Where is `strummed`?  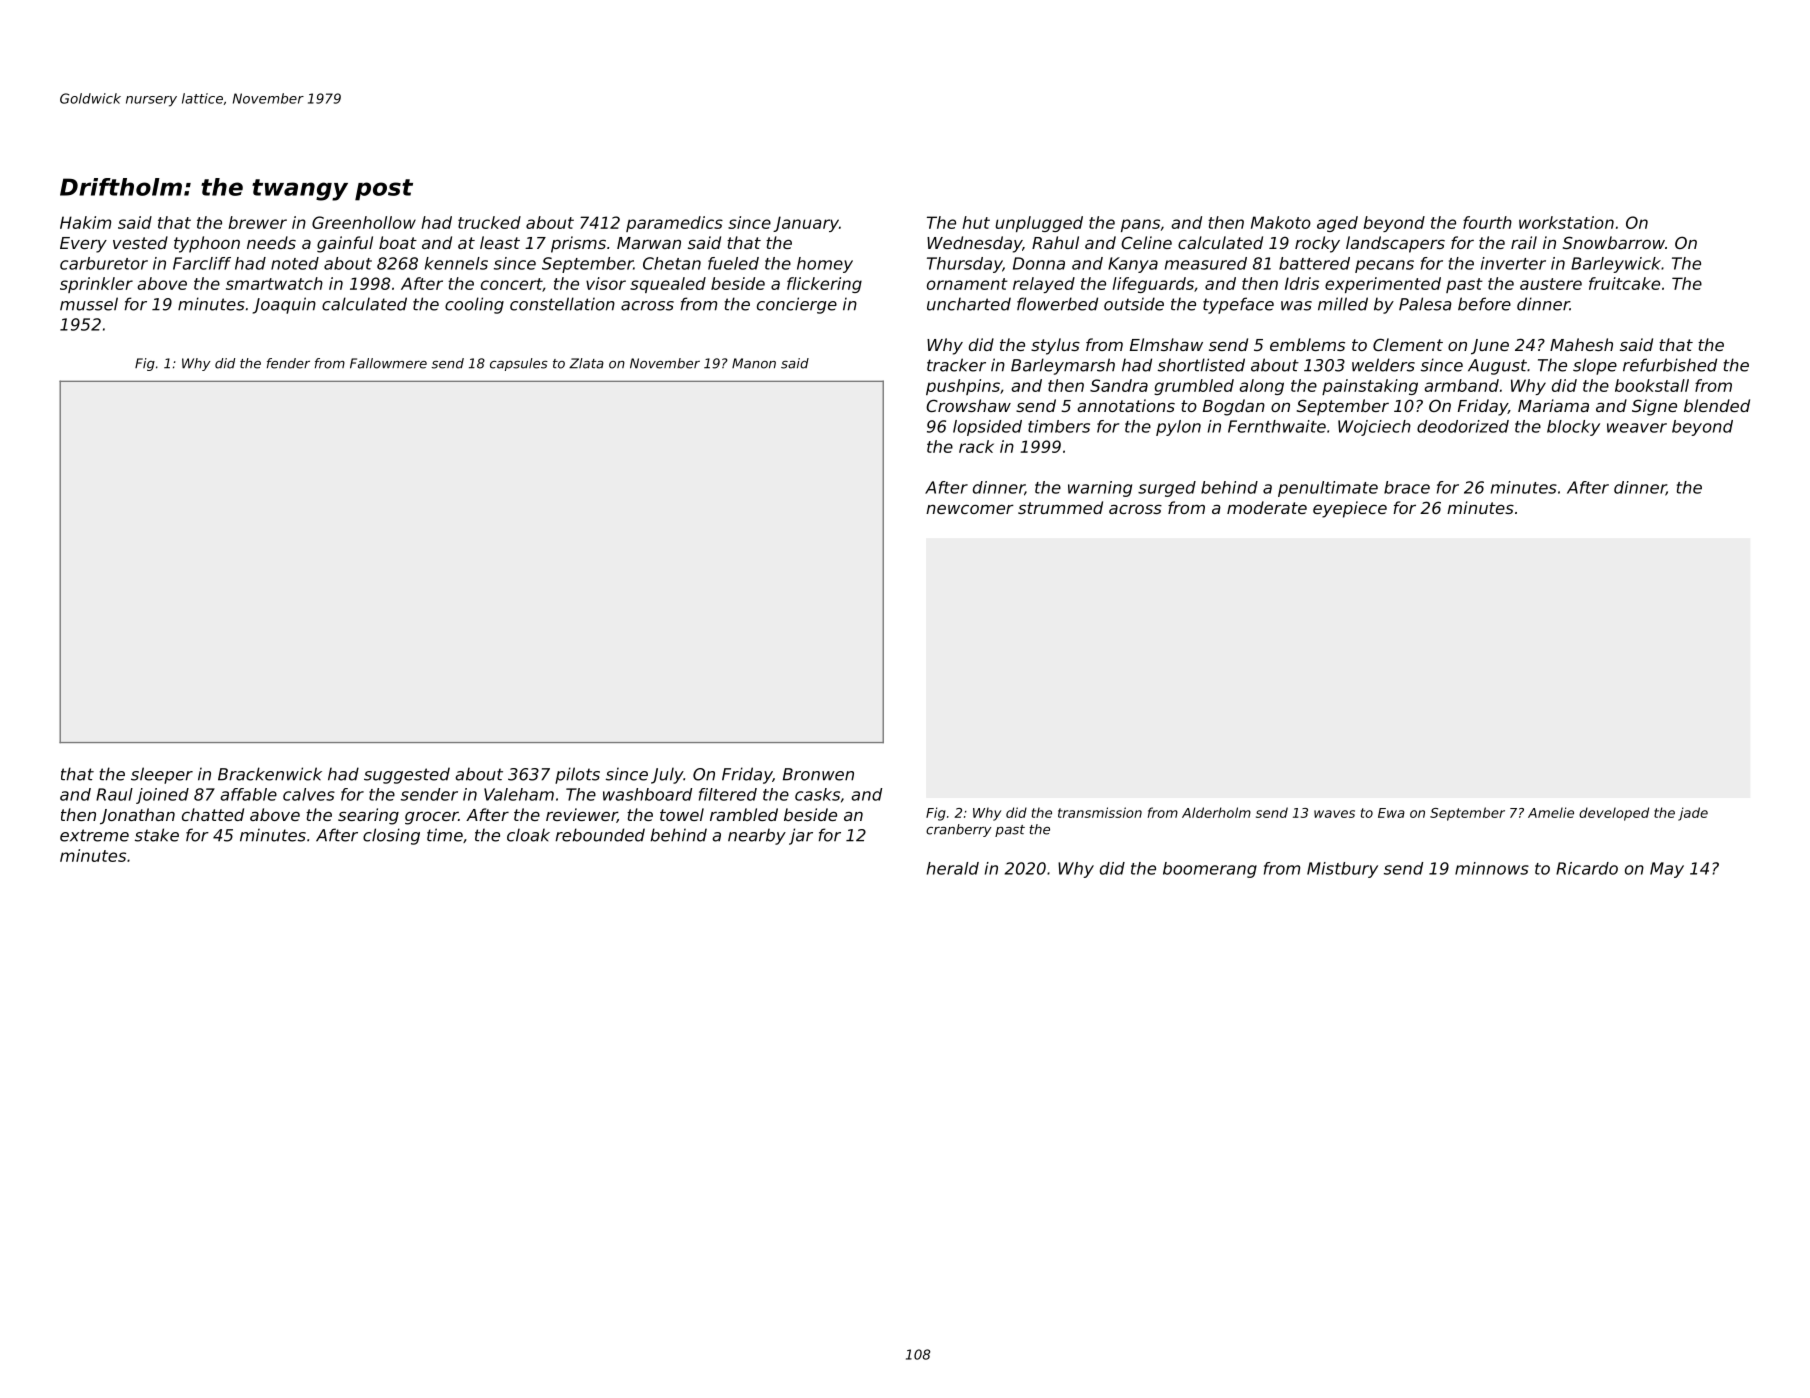
strummed is located at coordinates (1060, 507).
